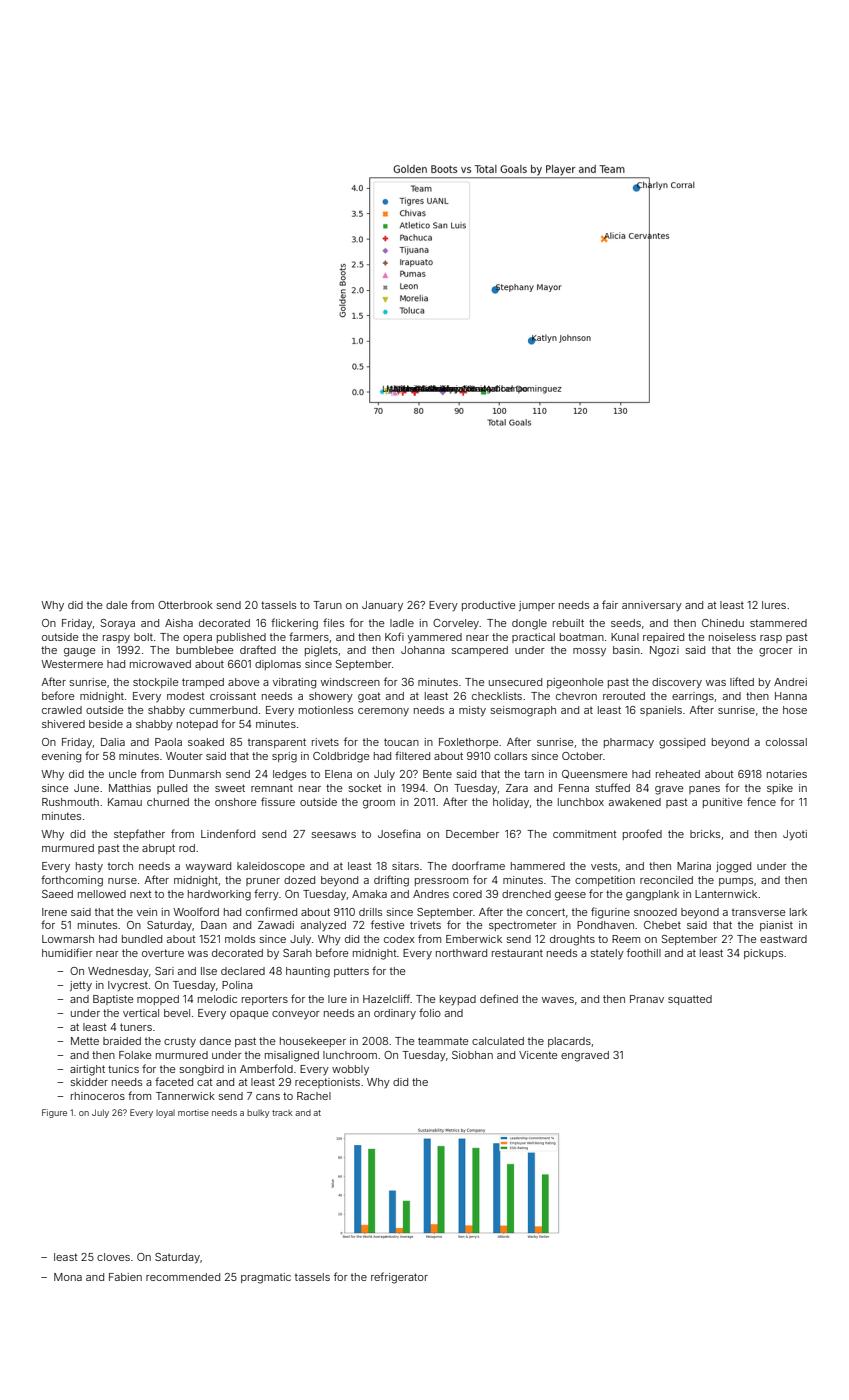 This image has width=849, height=1400. Describe the element at coordinates (341, 757) in the image. I see `Coldbridge` at that location.
